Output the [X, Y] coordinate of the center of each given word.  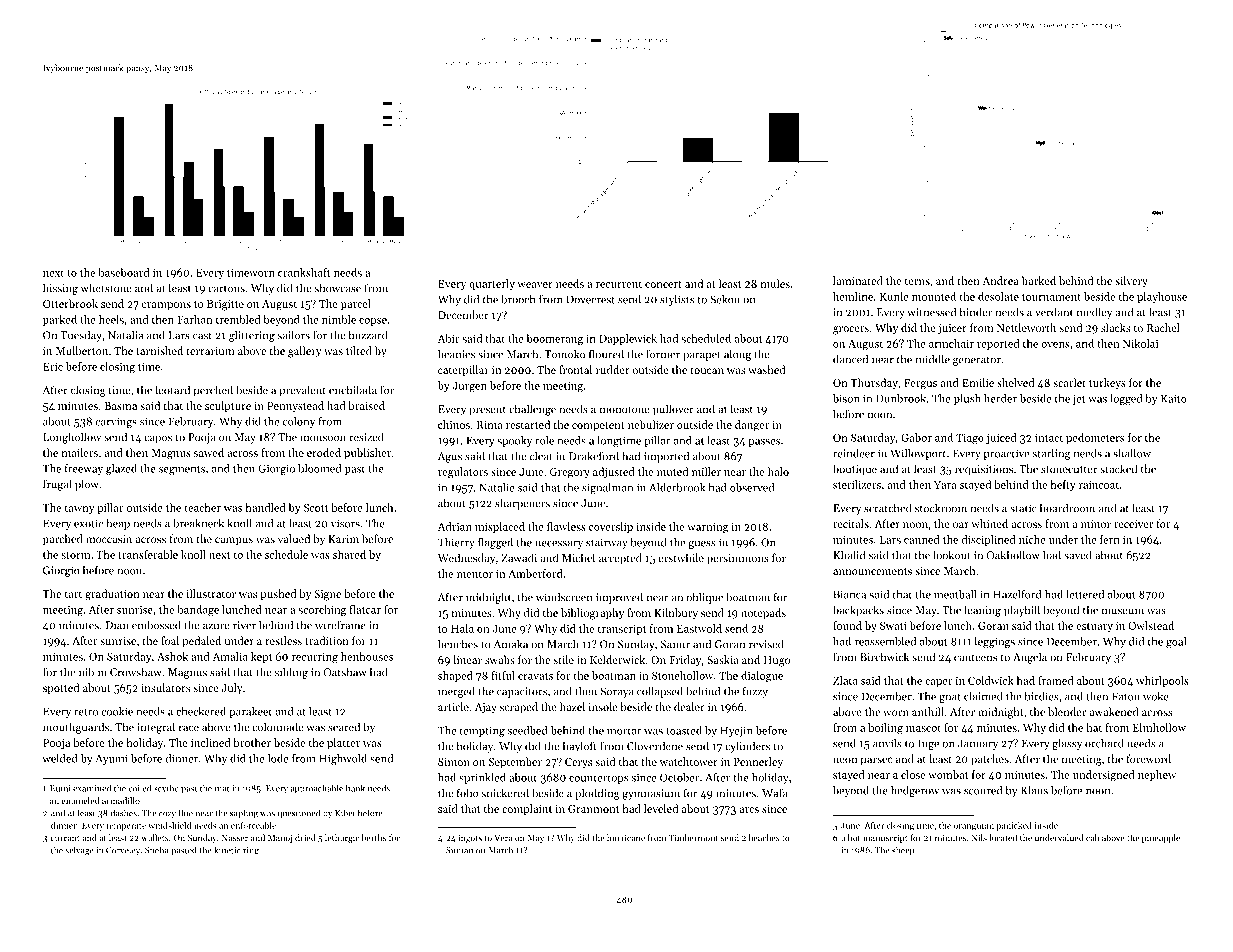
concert [663, 284]
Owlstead [1151, 625]
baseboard [124, 272]
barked [1039, 280]
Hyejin [736, 731]
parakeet [250, 712]
